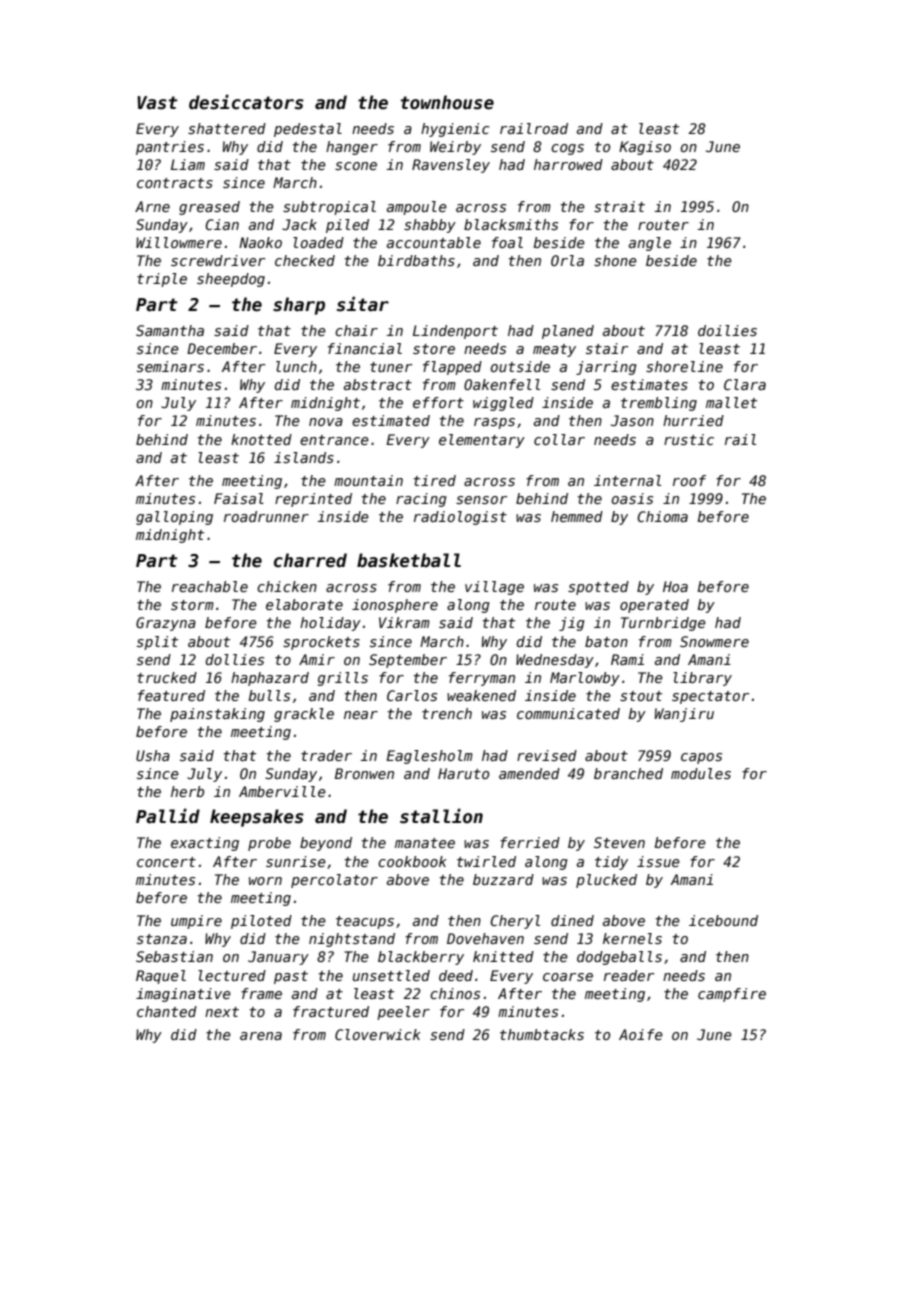 This screenshot has height=1316, width=908. What do you see at coordinates (547, 755) in the screenshot?
I see `revised` at bounding box center [547, 755].
